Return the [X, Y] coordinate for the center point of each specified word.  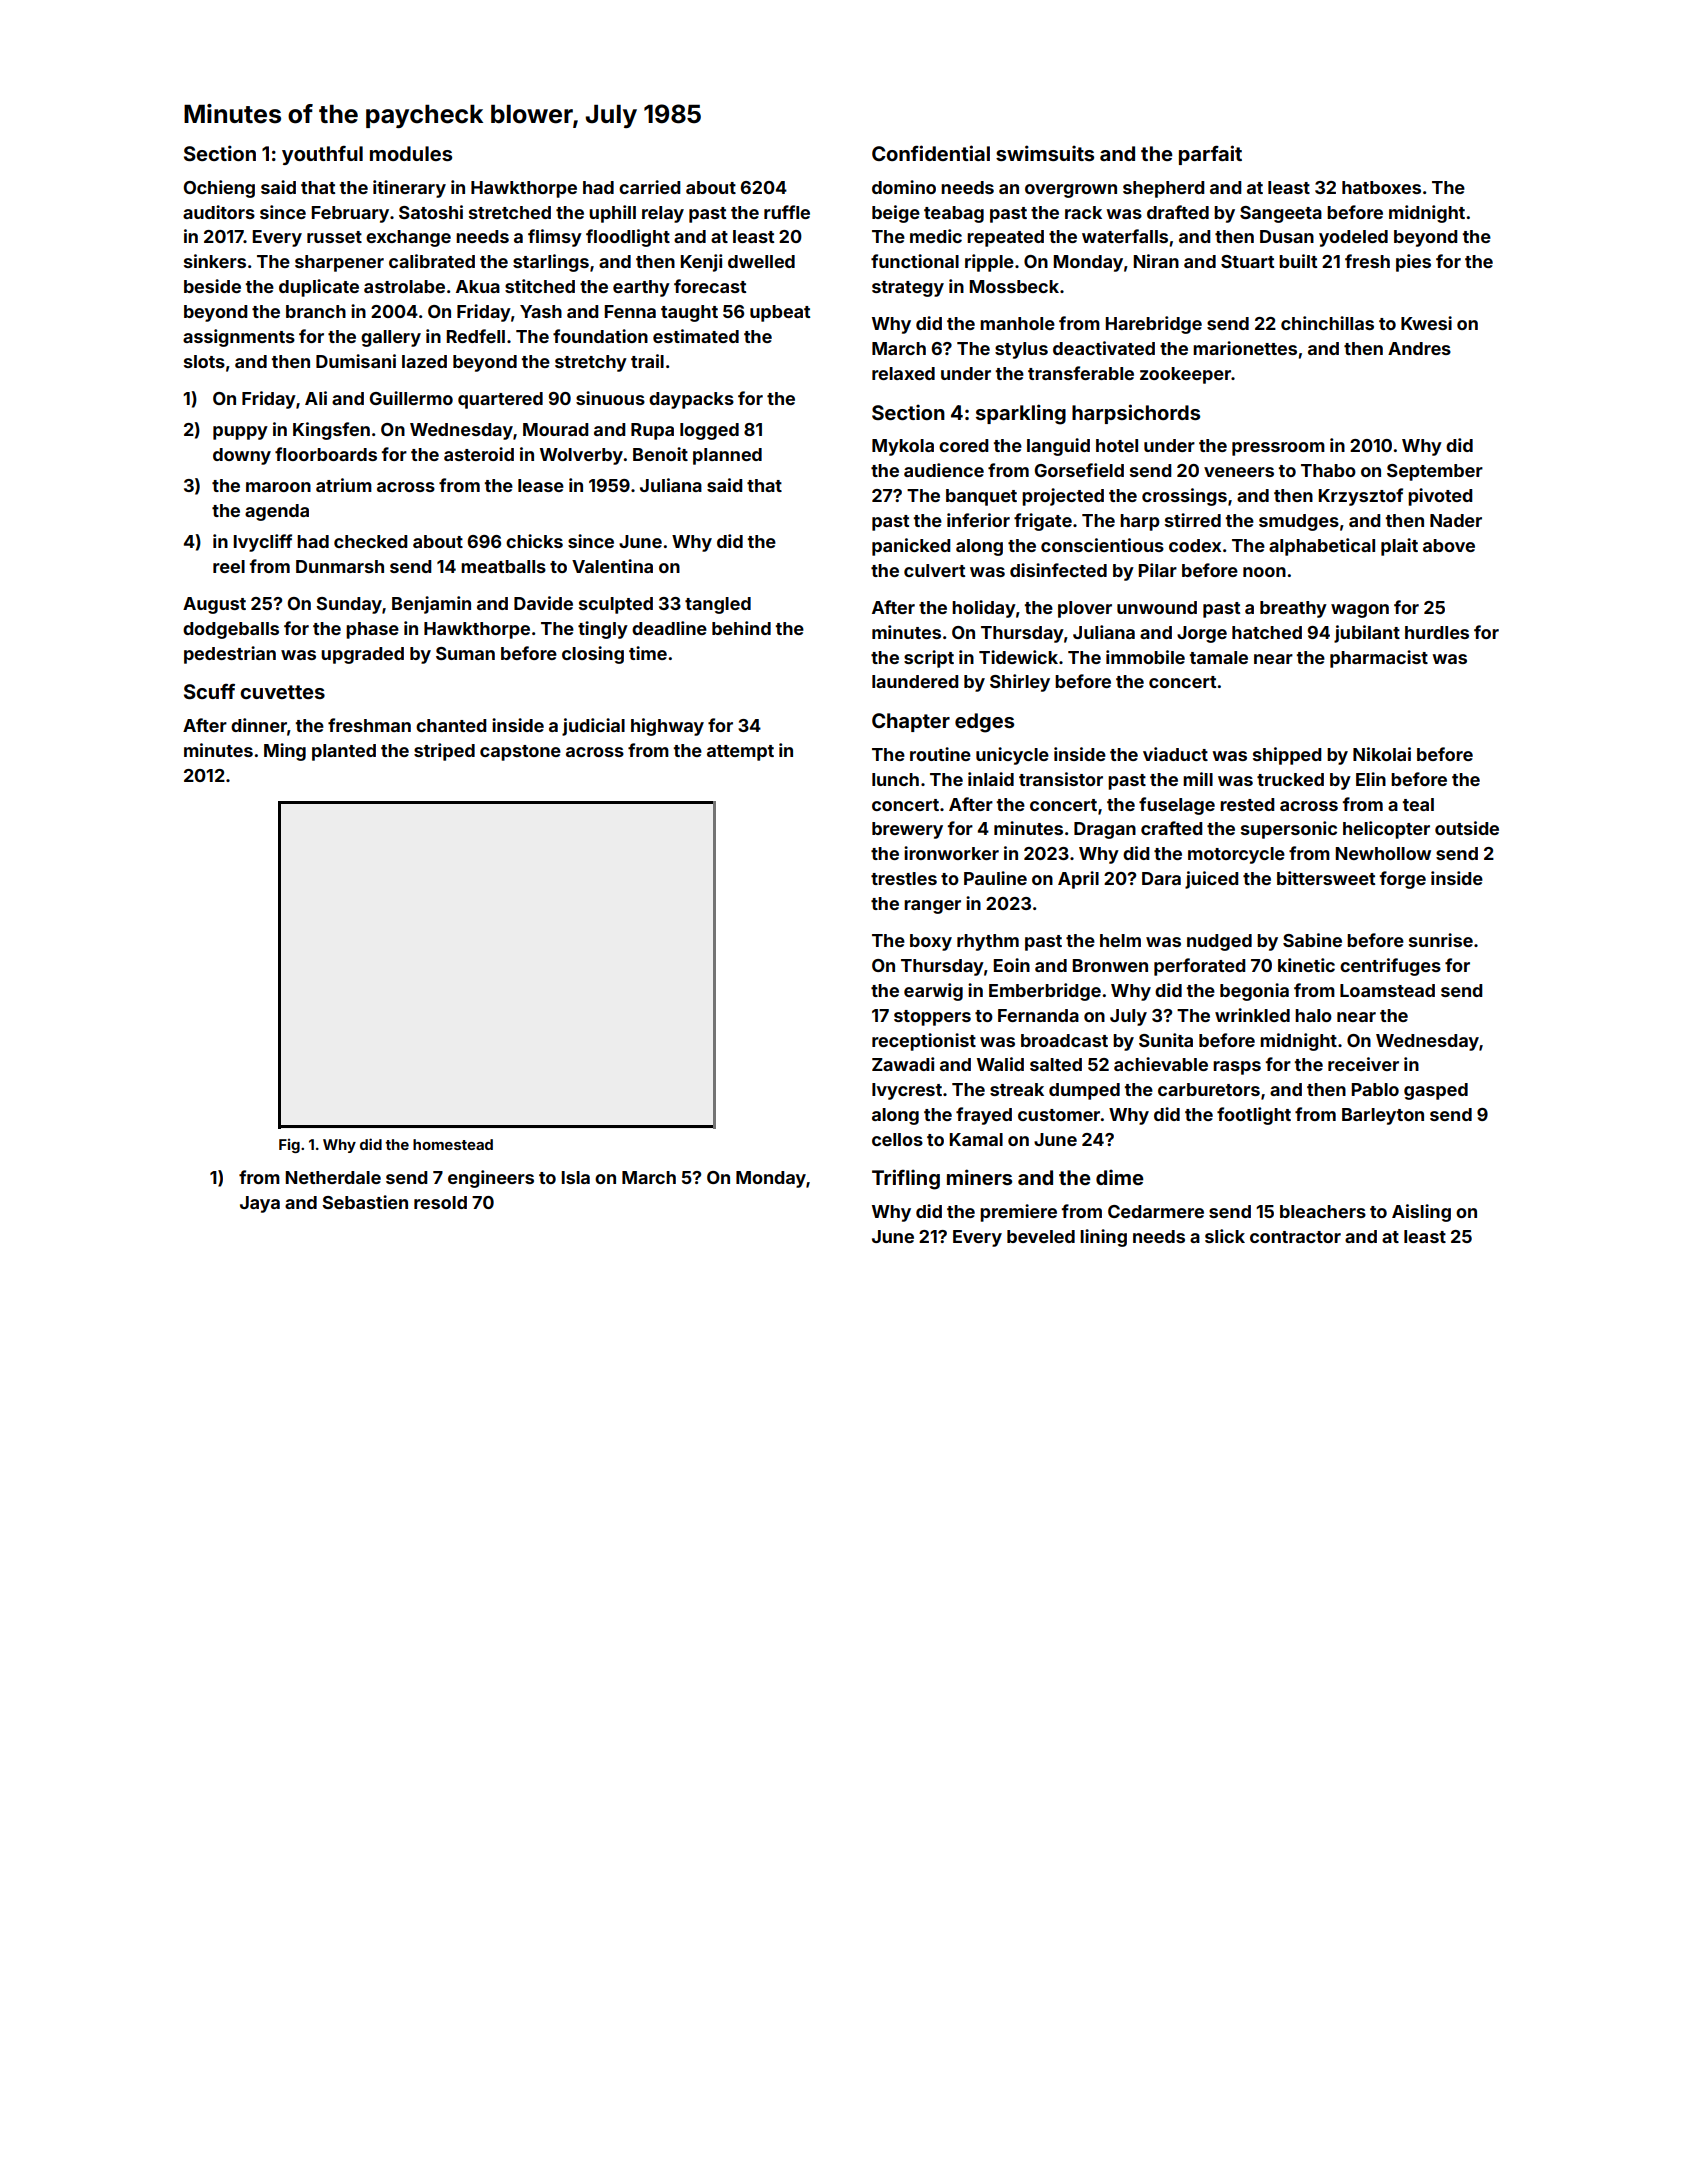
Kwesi [1426, 323]
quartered [500, 400]
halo [1313, 1015]
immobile [1145, 657]
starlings [551, 263]
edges [984, 723]
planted [344, 752]
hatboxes [1381, 187]
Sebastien [365, 1202]
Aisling [1421, 1213]
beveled [1041, 1236]
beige [896, 214]
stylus [1021, 350]
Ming [285, 752]
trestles [904, 878]
